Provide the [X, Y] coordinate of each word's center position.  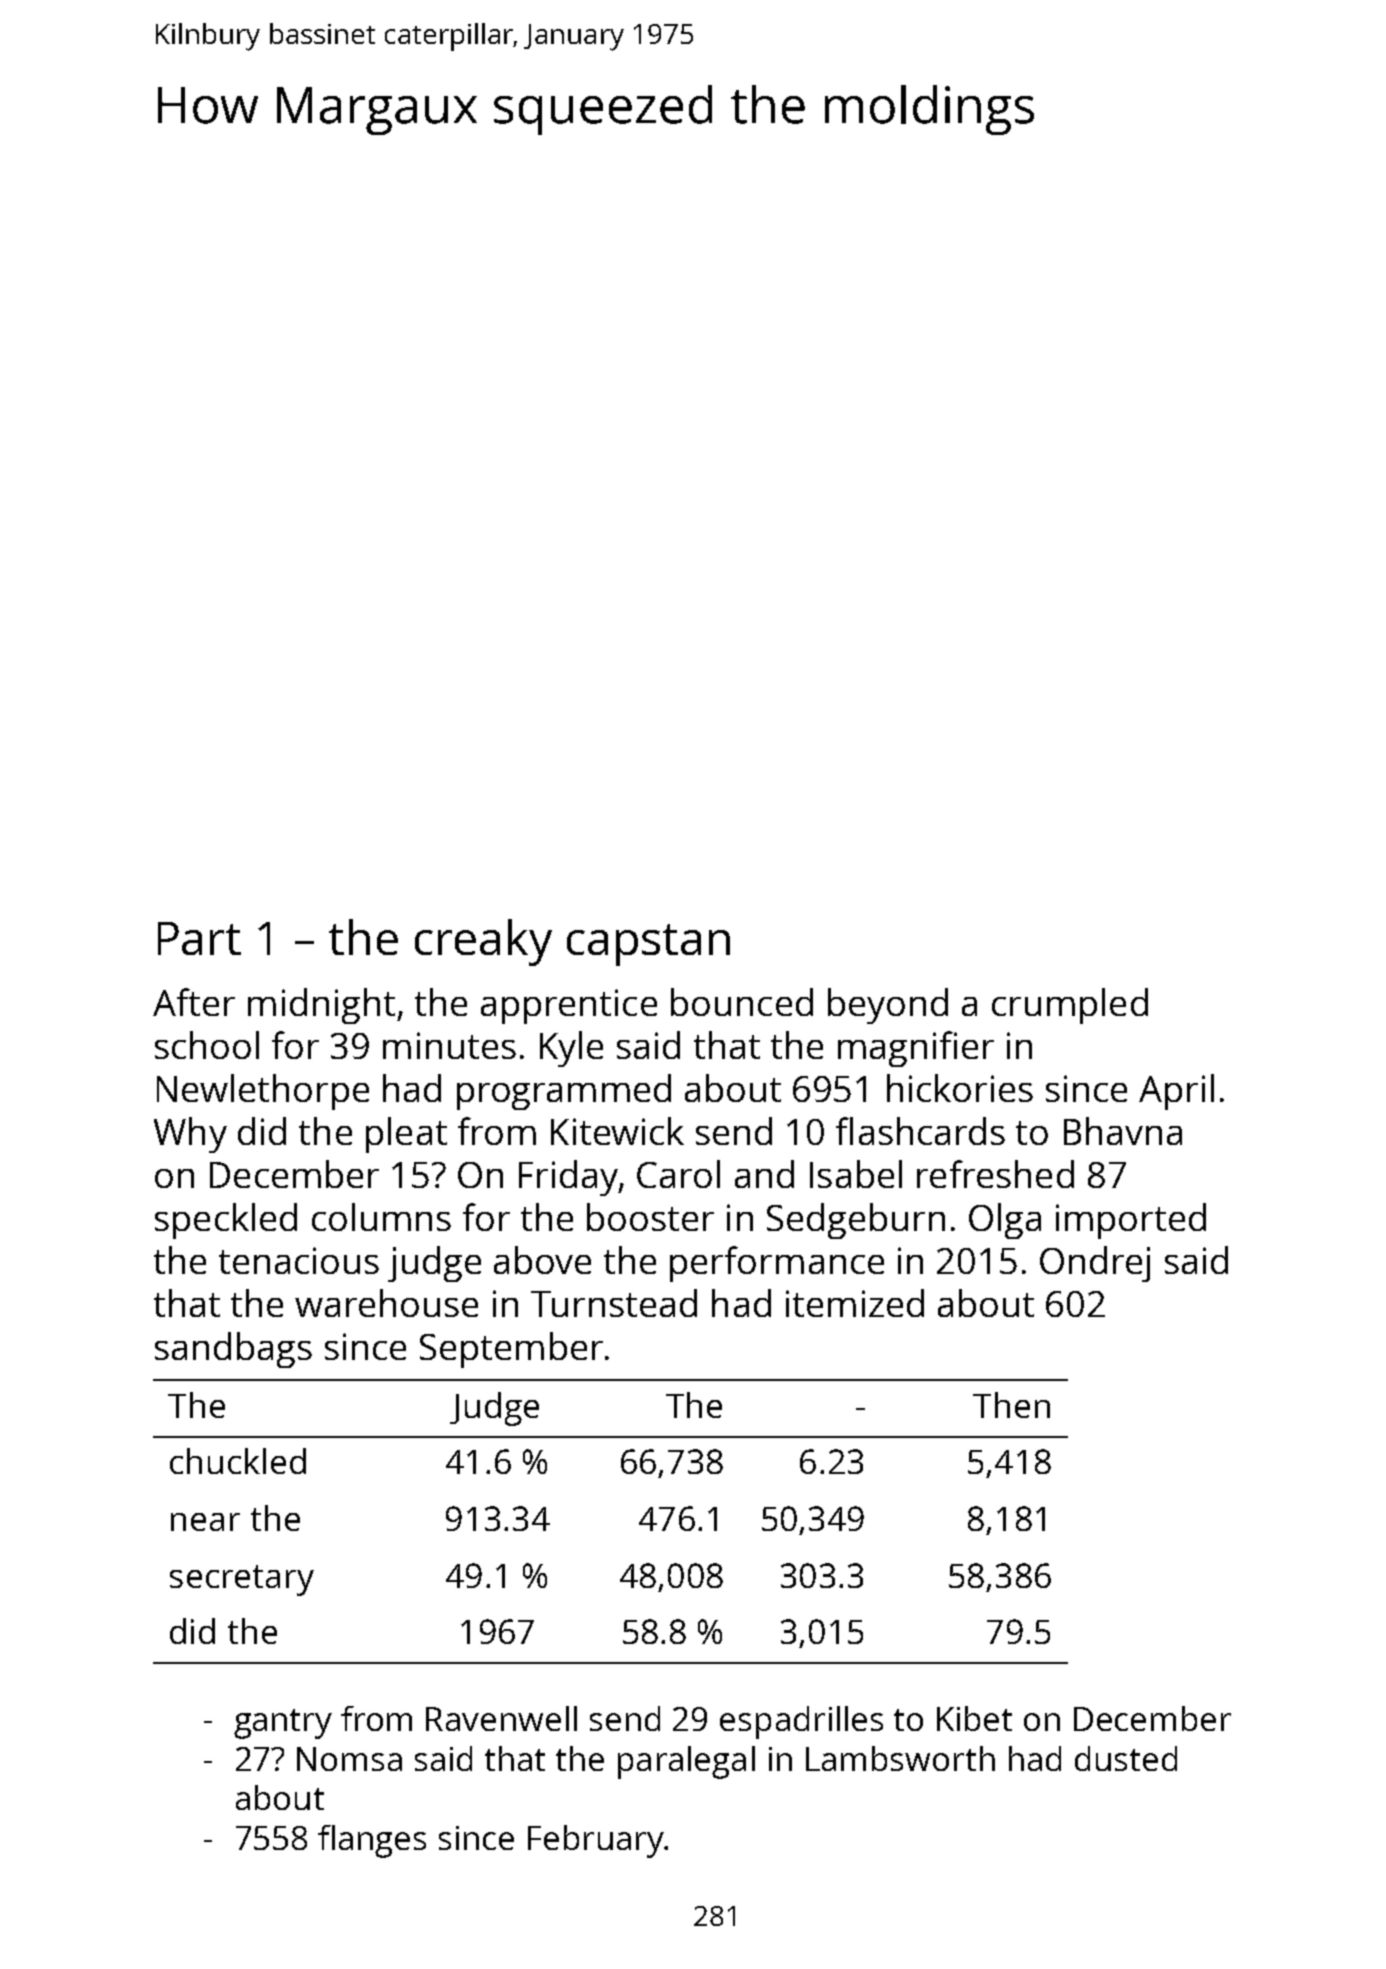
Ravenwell [501, 1718]
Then [1011, 1405]
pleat [406, 1135]
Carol [678, 1174]
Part [199, 938]
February [596, 1841]
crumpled [1070, 1006]
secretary [242, 1580]
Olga [1005, 1221]
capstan [648, 945]
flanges [372, 1841]
